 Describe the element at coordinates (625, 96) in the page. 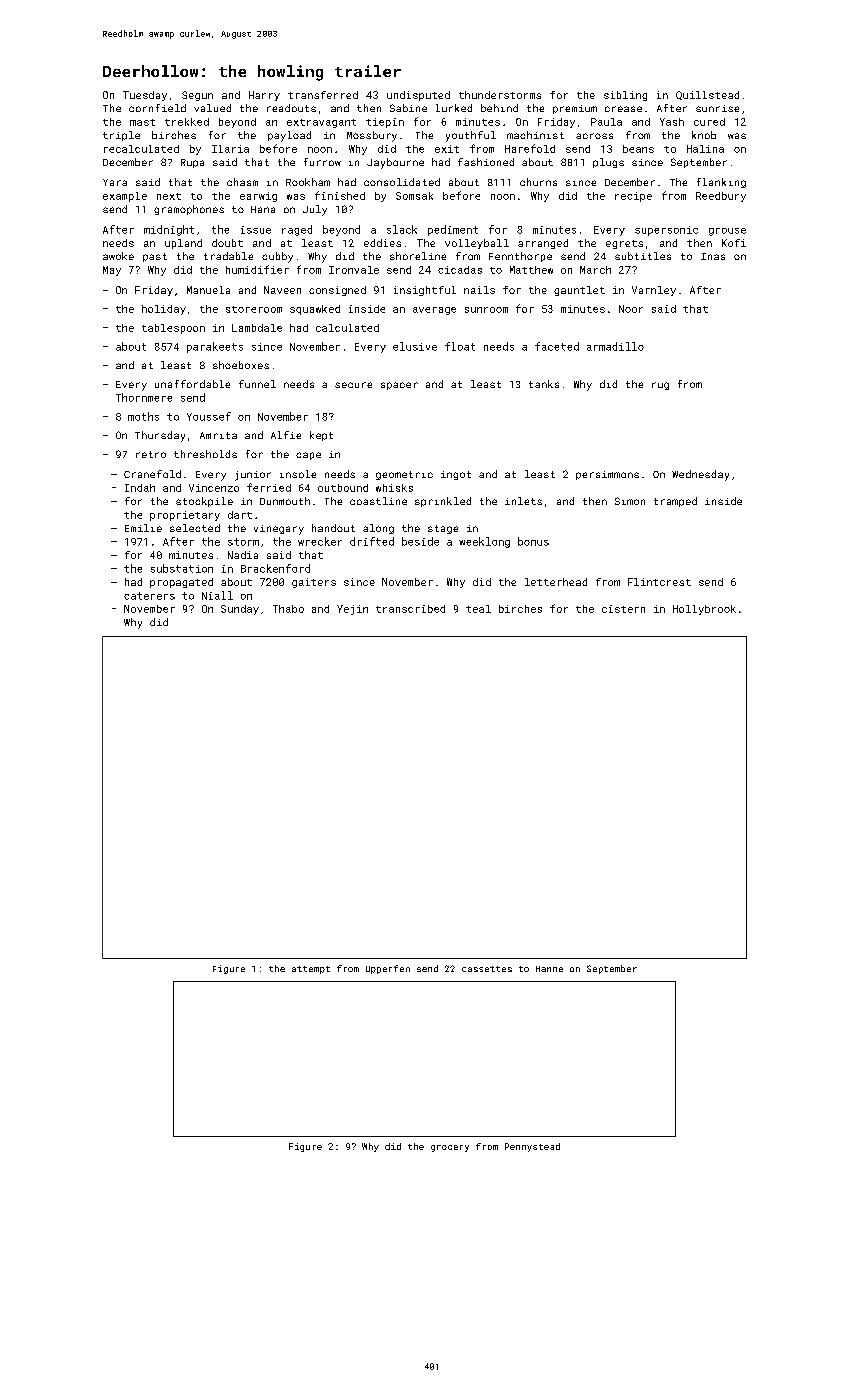

I see `sibling` at that location.
